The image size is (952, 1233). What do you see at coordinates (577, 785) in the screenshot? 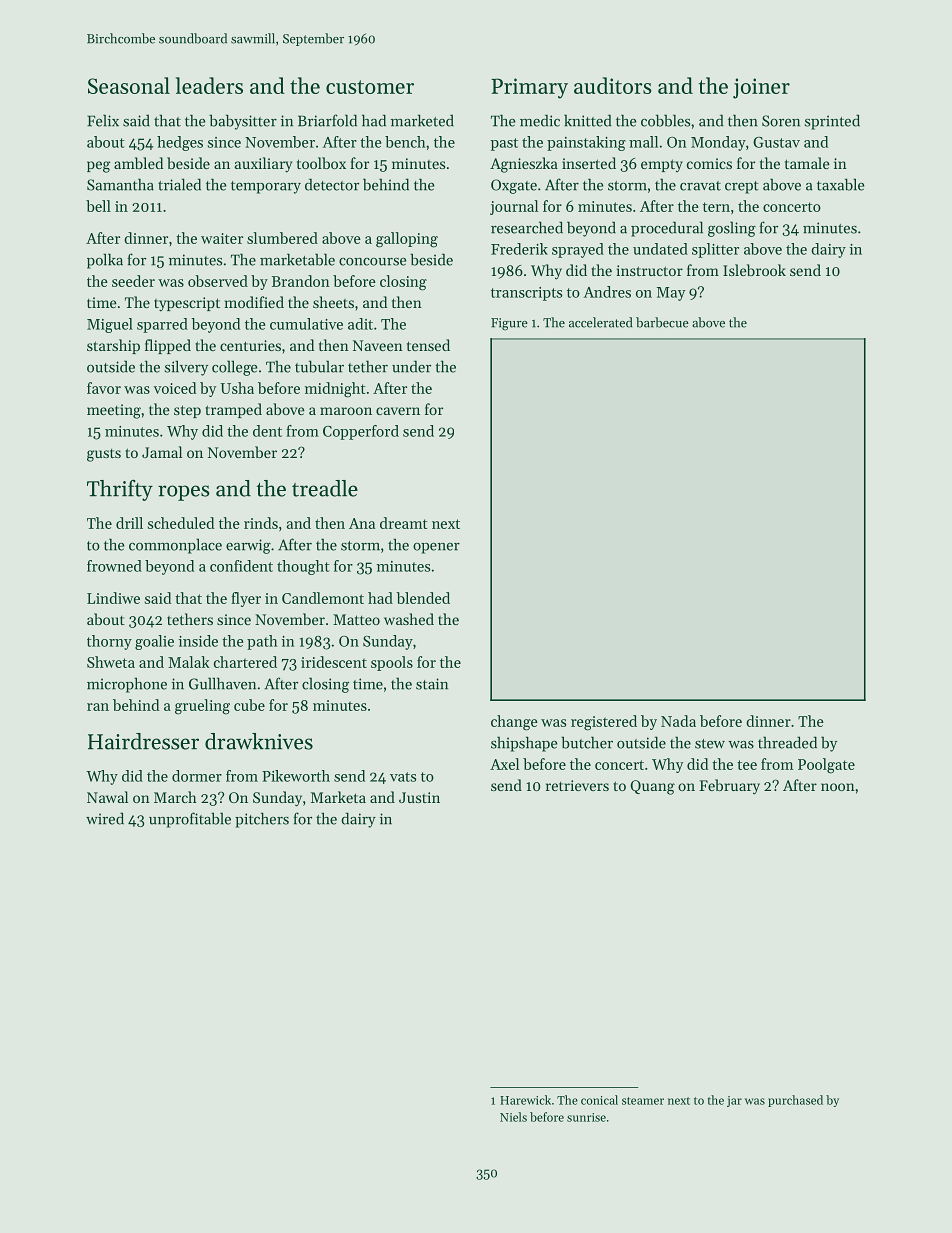
I see `retrievers` at bounding box center [577, 785].
